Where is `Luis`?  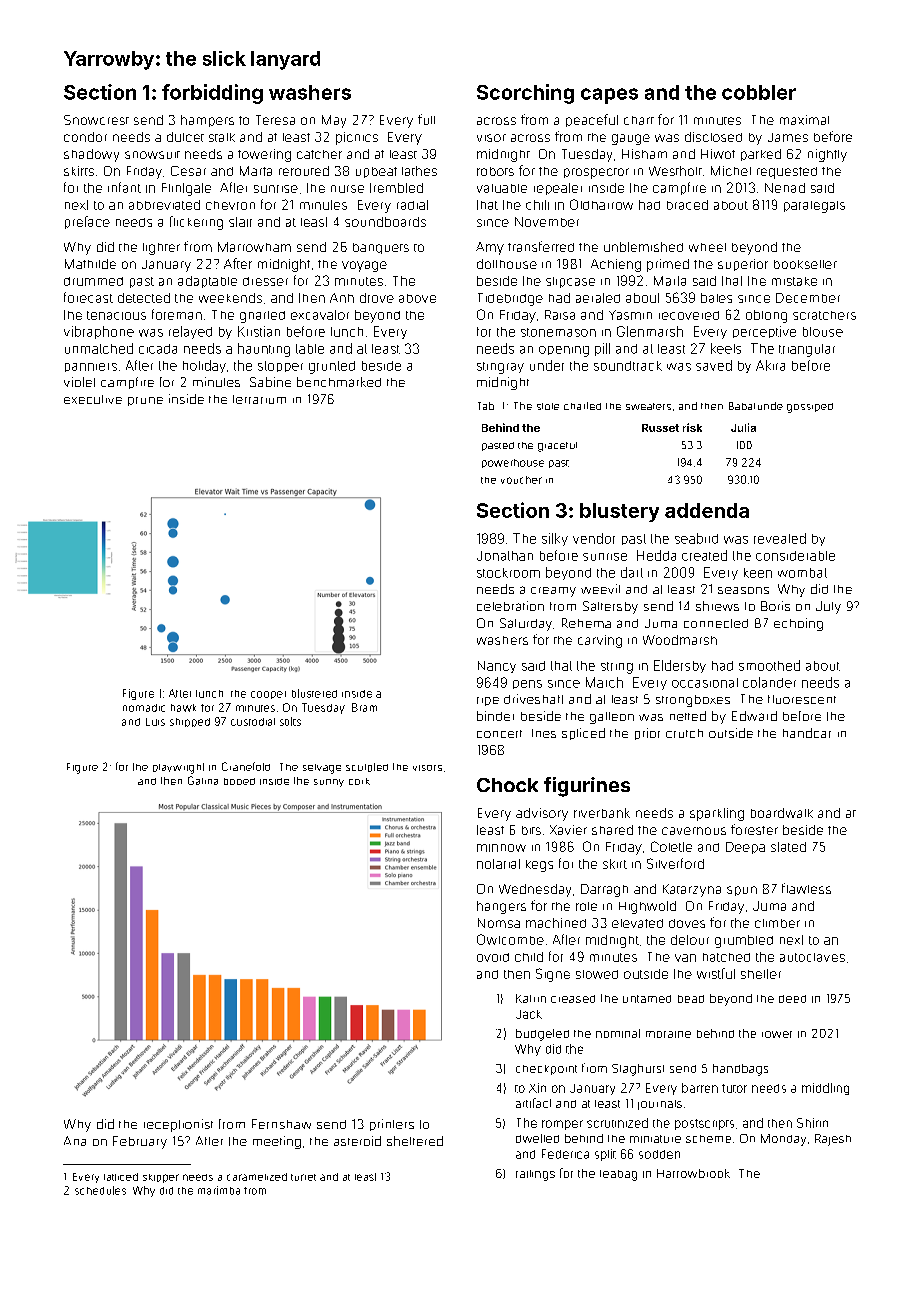 Luis is located at coordinates (155, 722).
